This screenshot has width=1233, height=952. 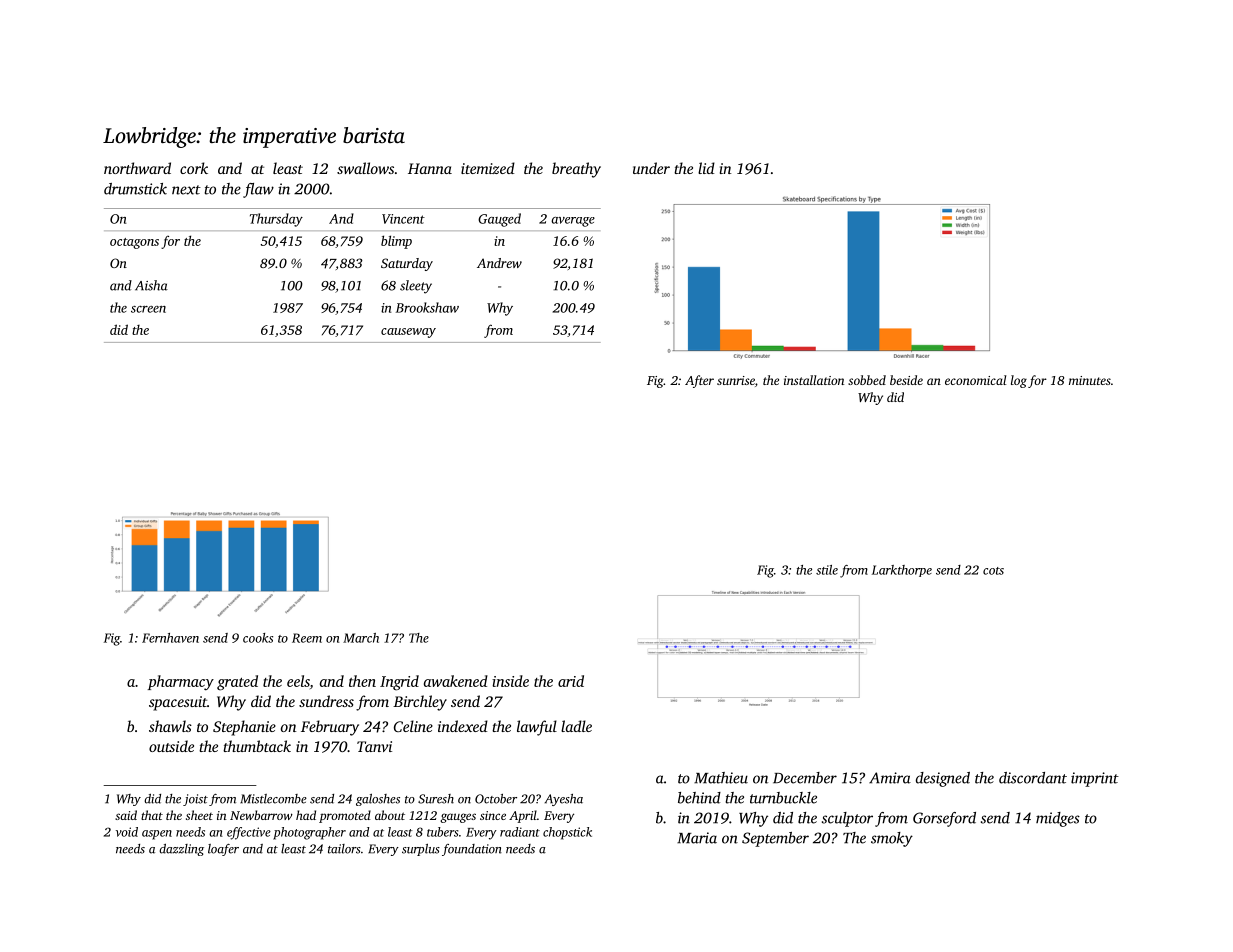 I want to click on After, so click(x=699, y=381).
